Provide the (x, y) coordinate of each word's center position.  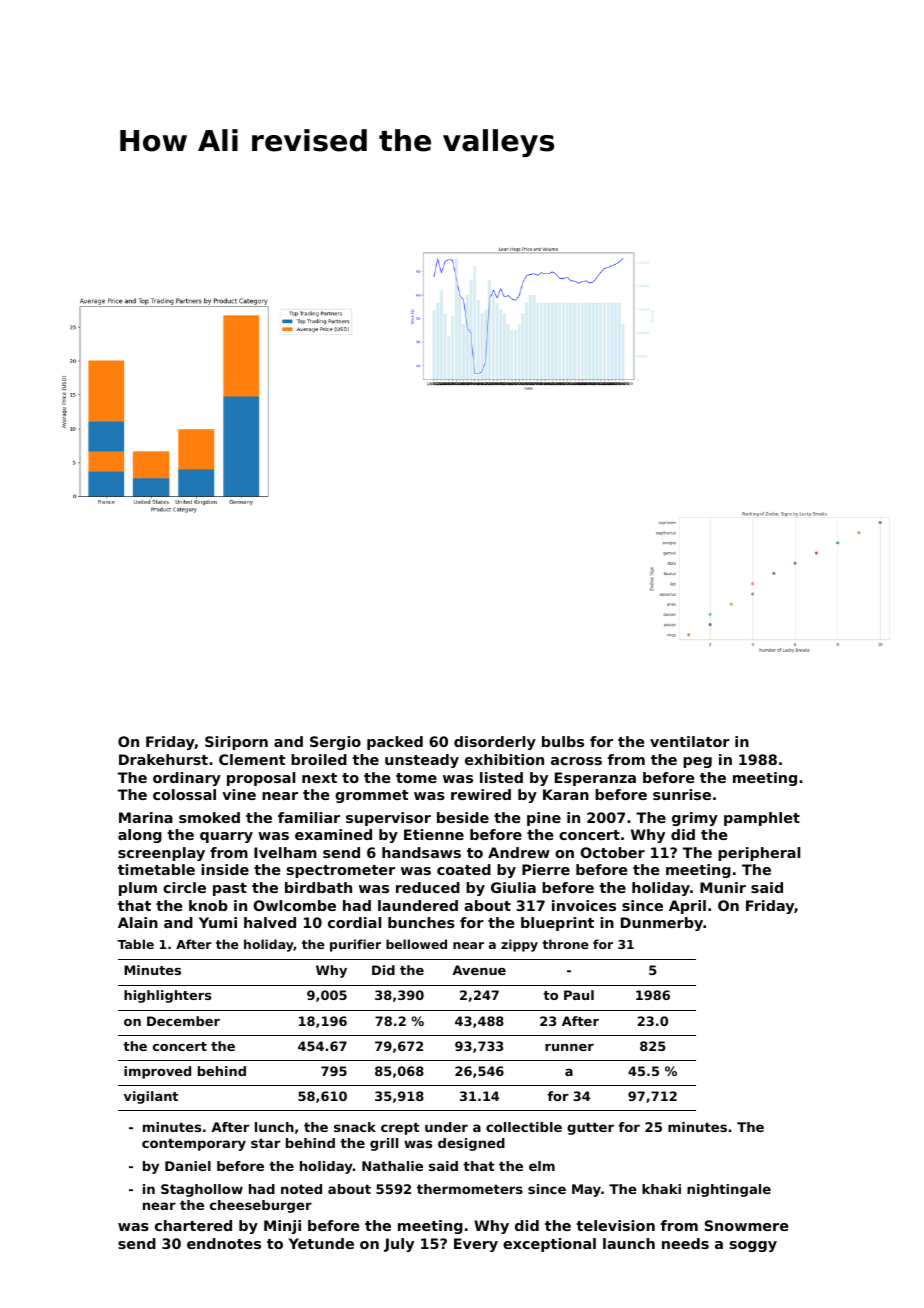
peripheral (759, 854)
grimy (695, 819)
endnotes (224, 1243)
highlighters (168, 996)
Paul (579, 995)
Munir (723, 887)
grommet (372, 796)
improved (157, 1072)
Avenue (479, 970)
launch (629, 1243)
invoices (584, 905)
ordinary (187, 779)
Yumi (218, 922)
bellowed (416, 944)
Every (476, 1245)
